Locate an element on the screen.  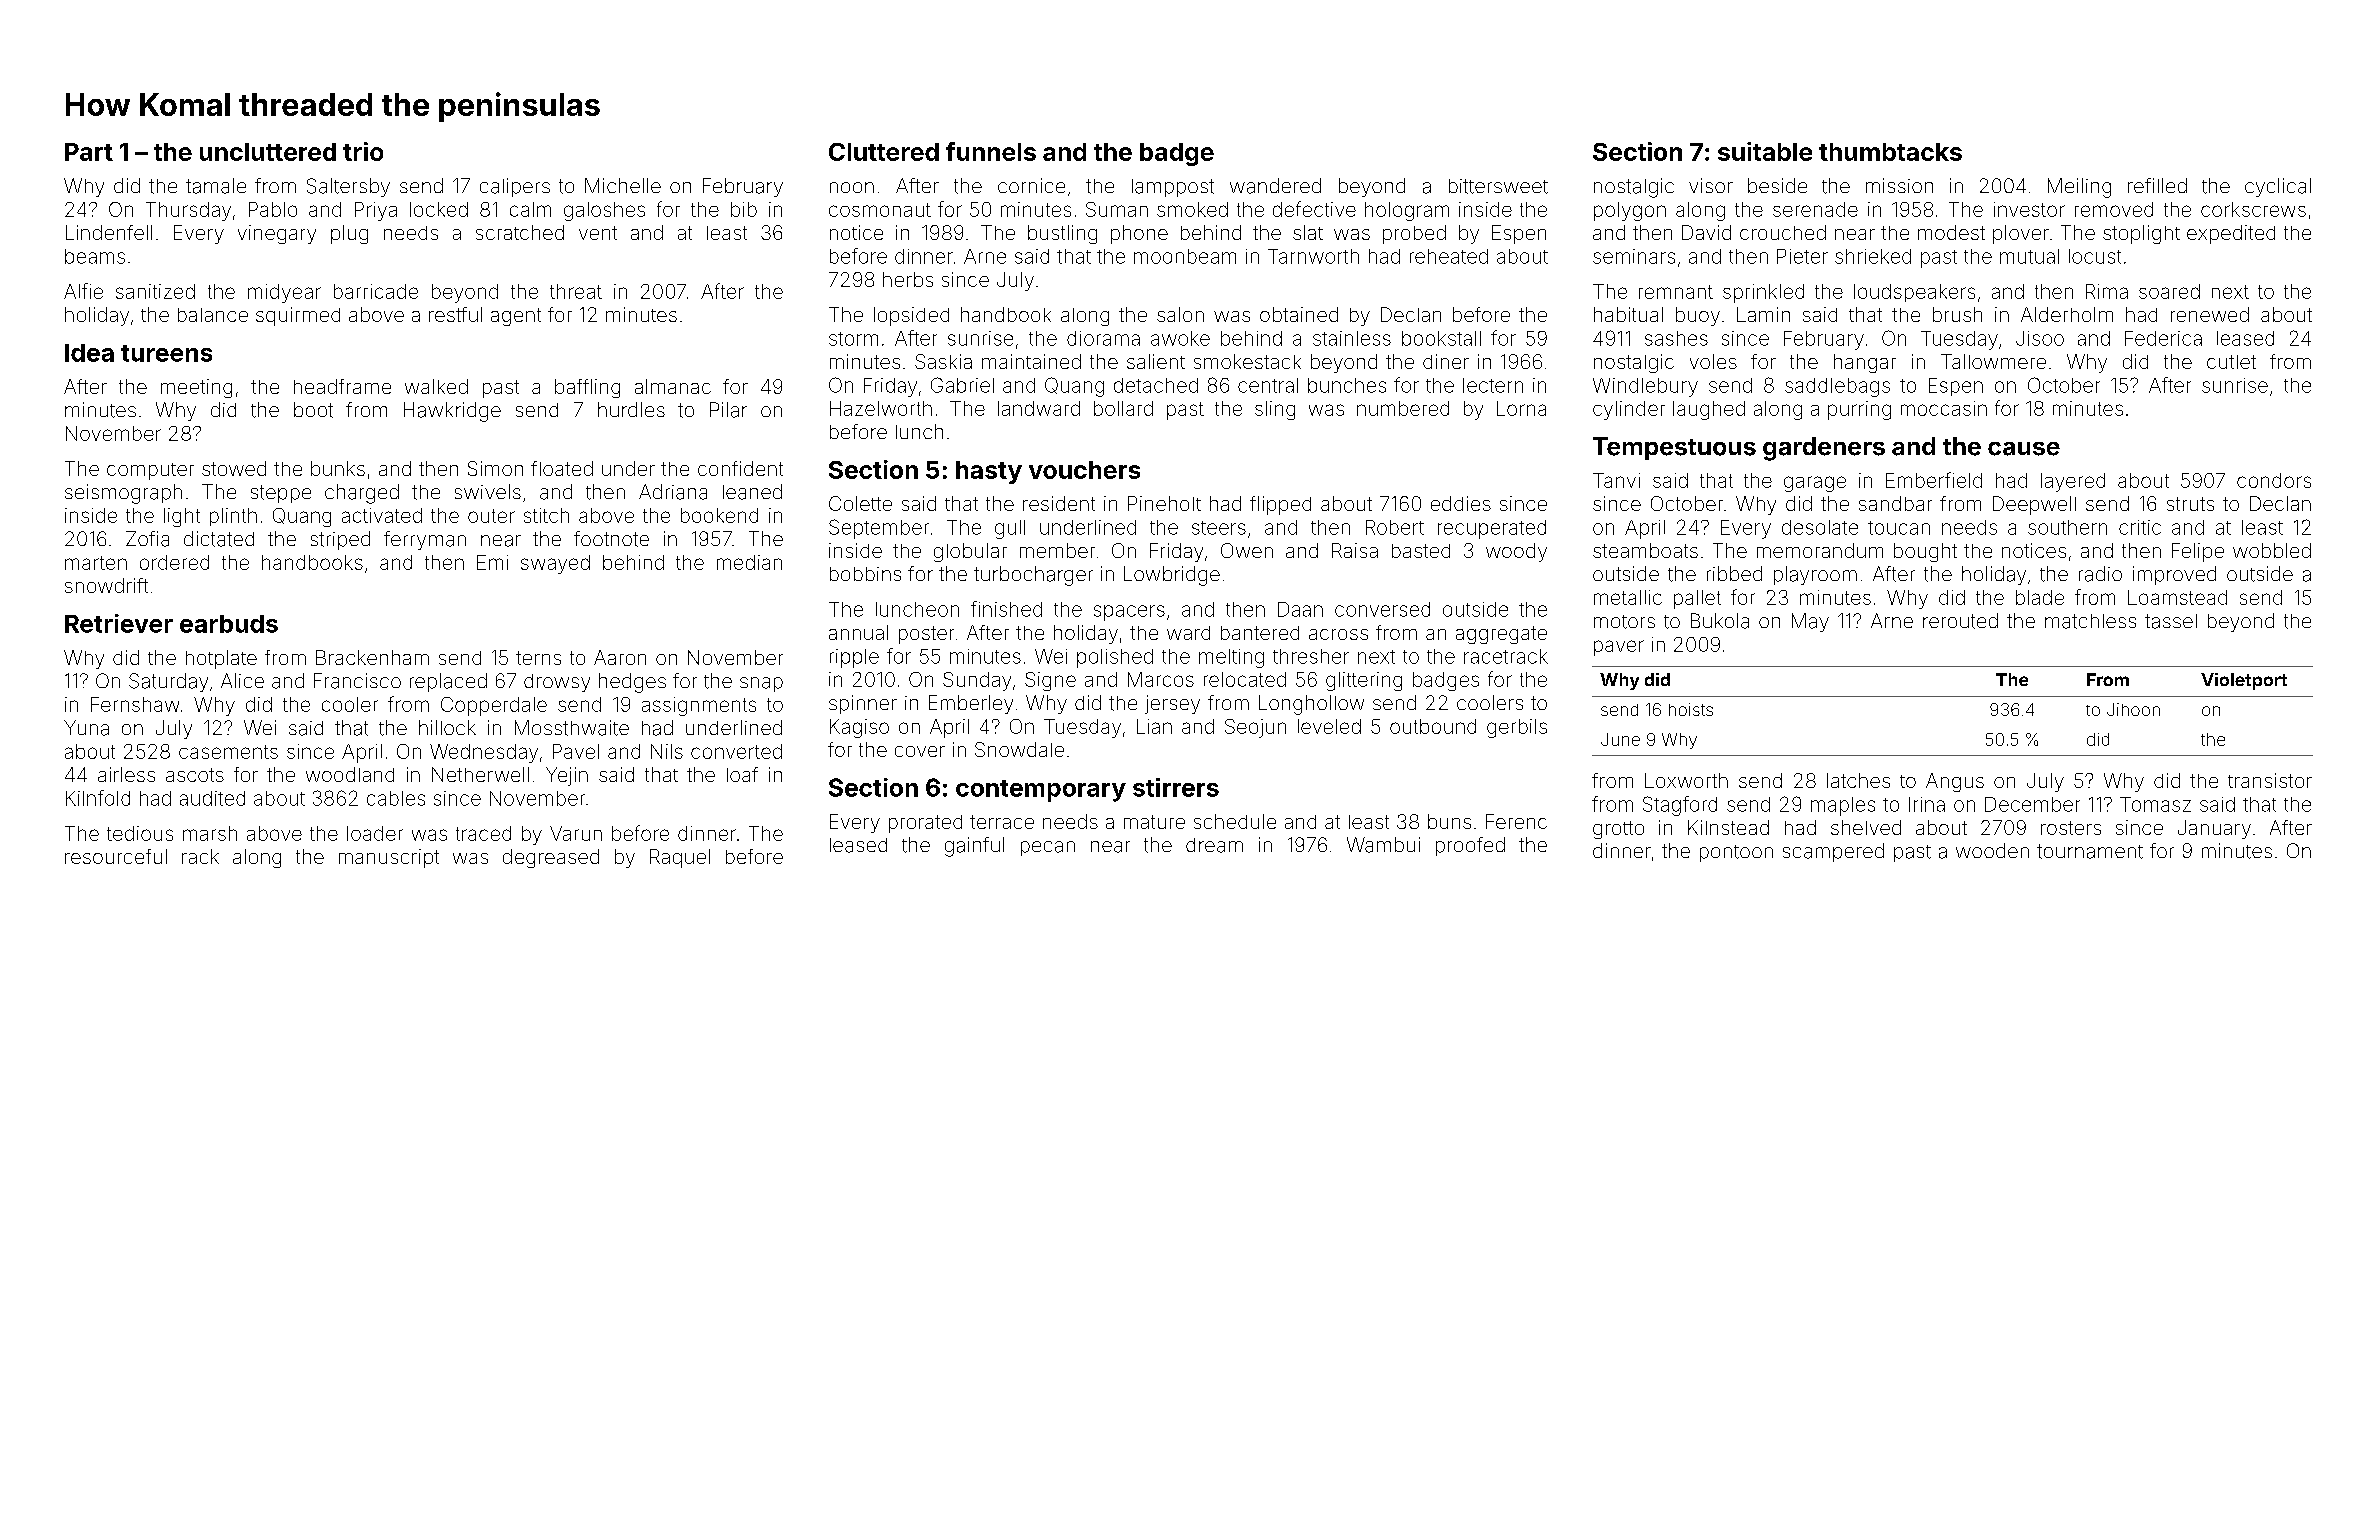
Part is located at coordinates (89, 152).
